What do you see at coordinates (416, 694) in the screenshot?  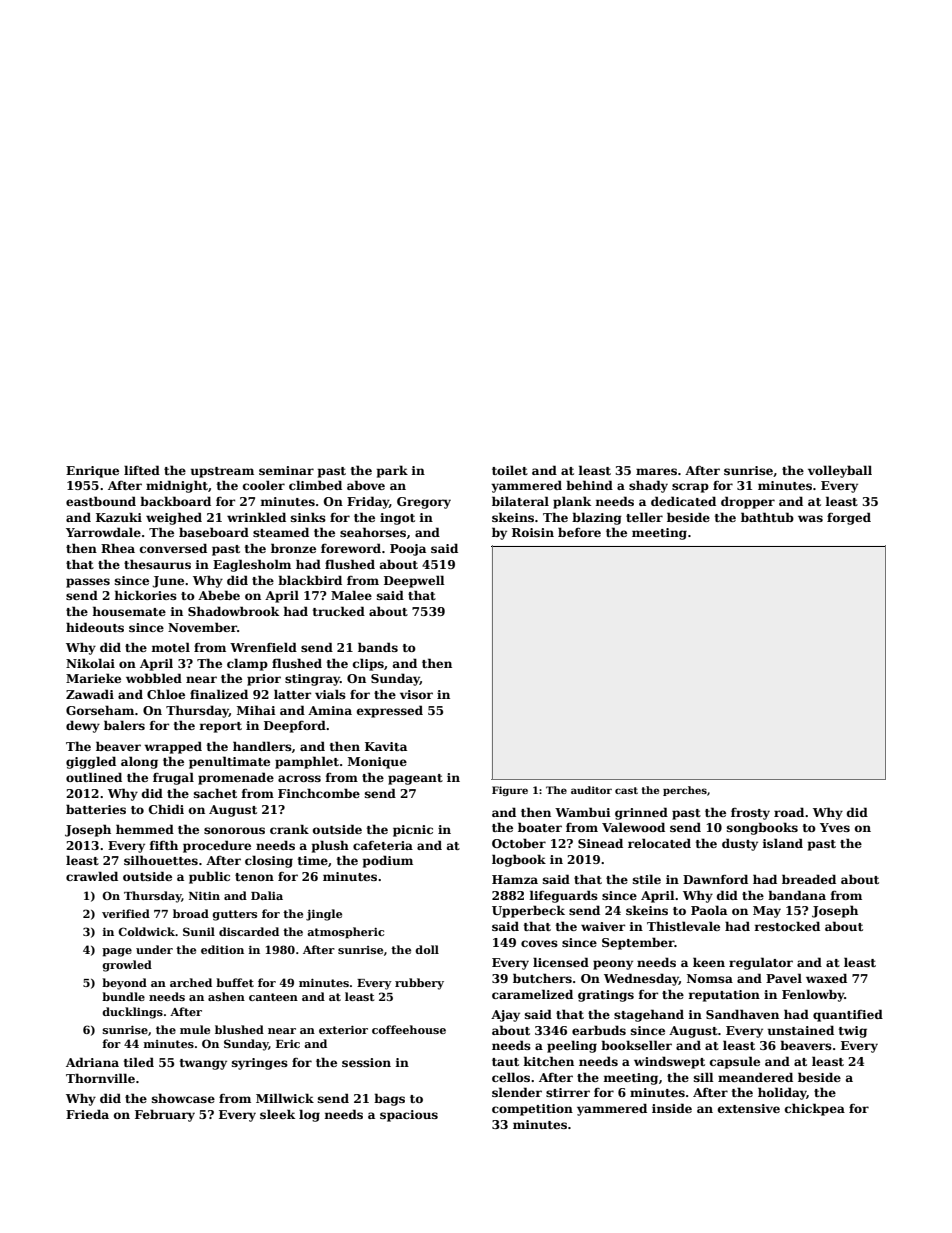 I see `visor` at bounding box center [416, 694].
